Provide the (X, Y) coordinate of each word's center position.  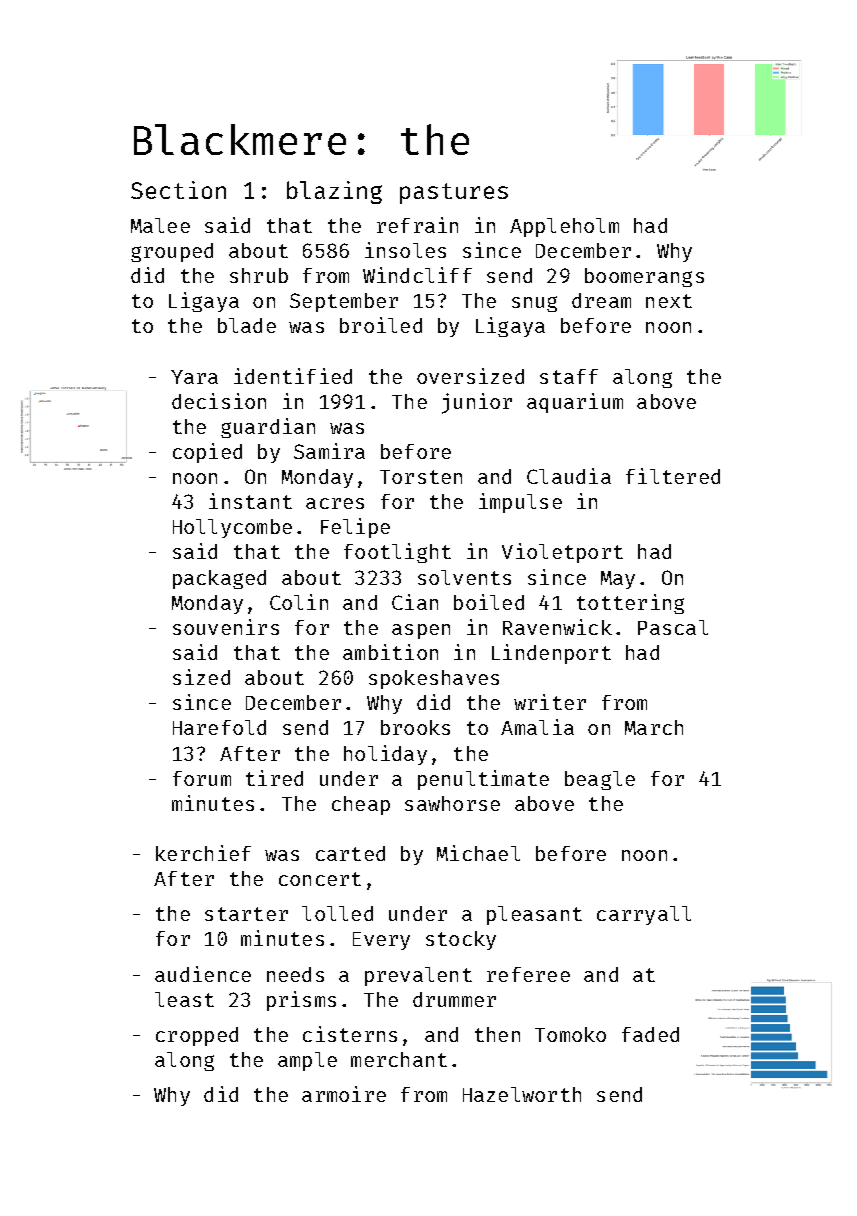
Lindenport (551, 654)
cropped (197, 1036)
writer (550, 702)
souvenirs (226, 627)
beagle (600, 780)
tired (274, 778)
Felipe (355, 528)
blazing (334, 192)
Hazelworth (522, 1094)
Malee (160, 225)
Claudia (569, 476)
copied (207, 453)
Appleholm (564, 227)
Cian (415, 602)
